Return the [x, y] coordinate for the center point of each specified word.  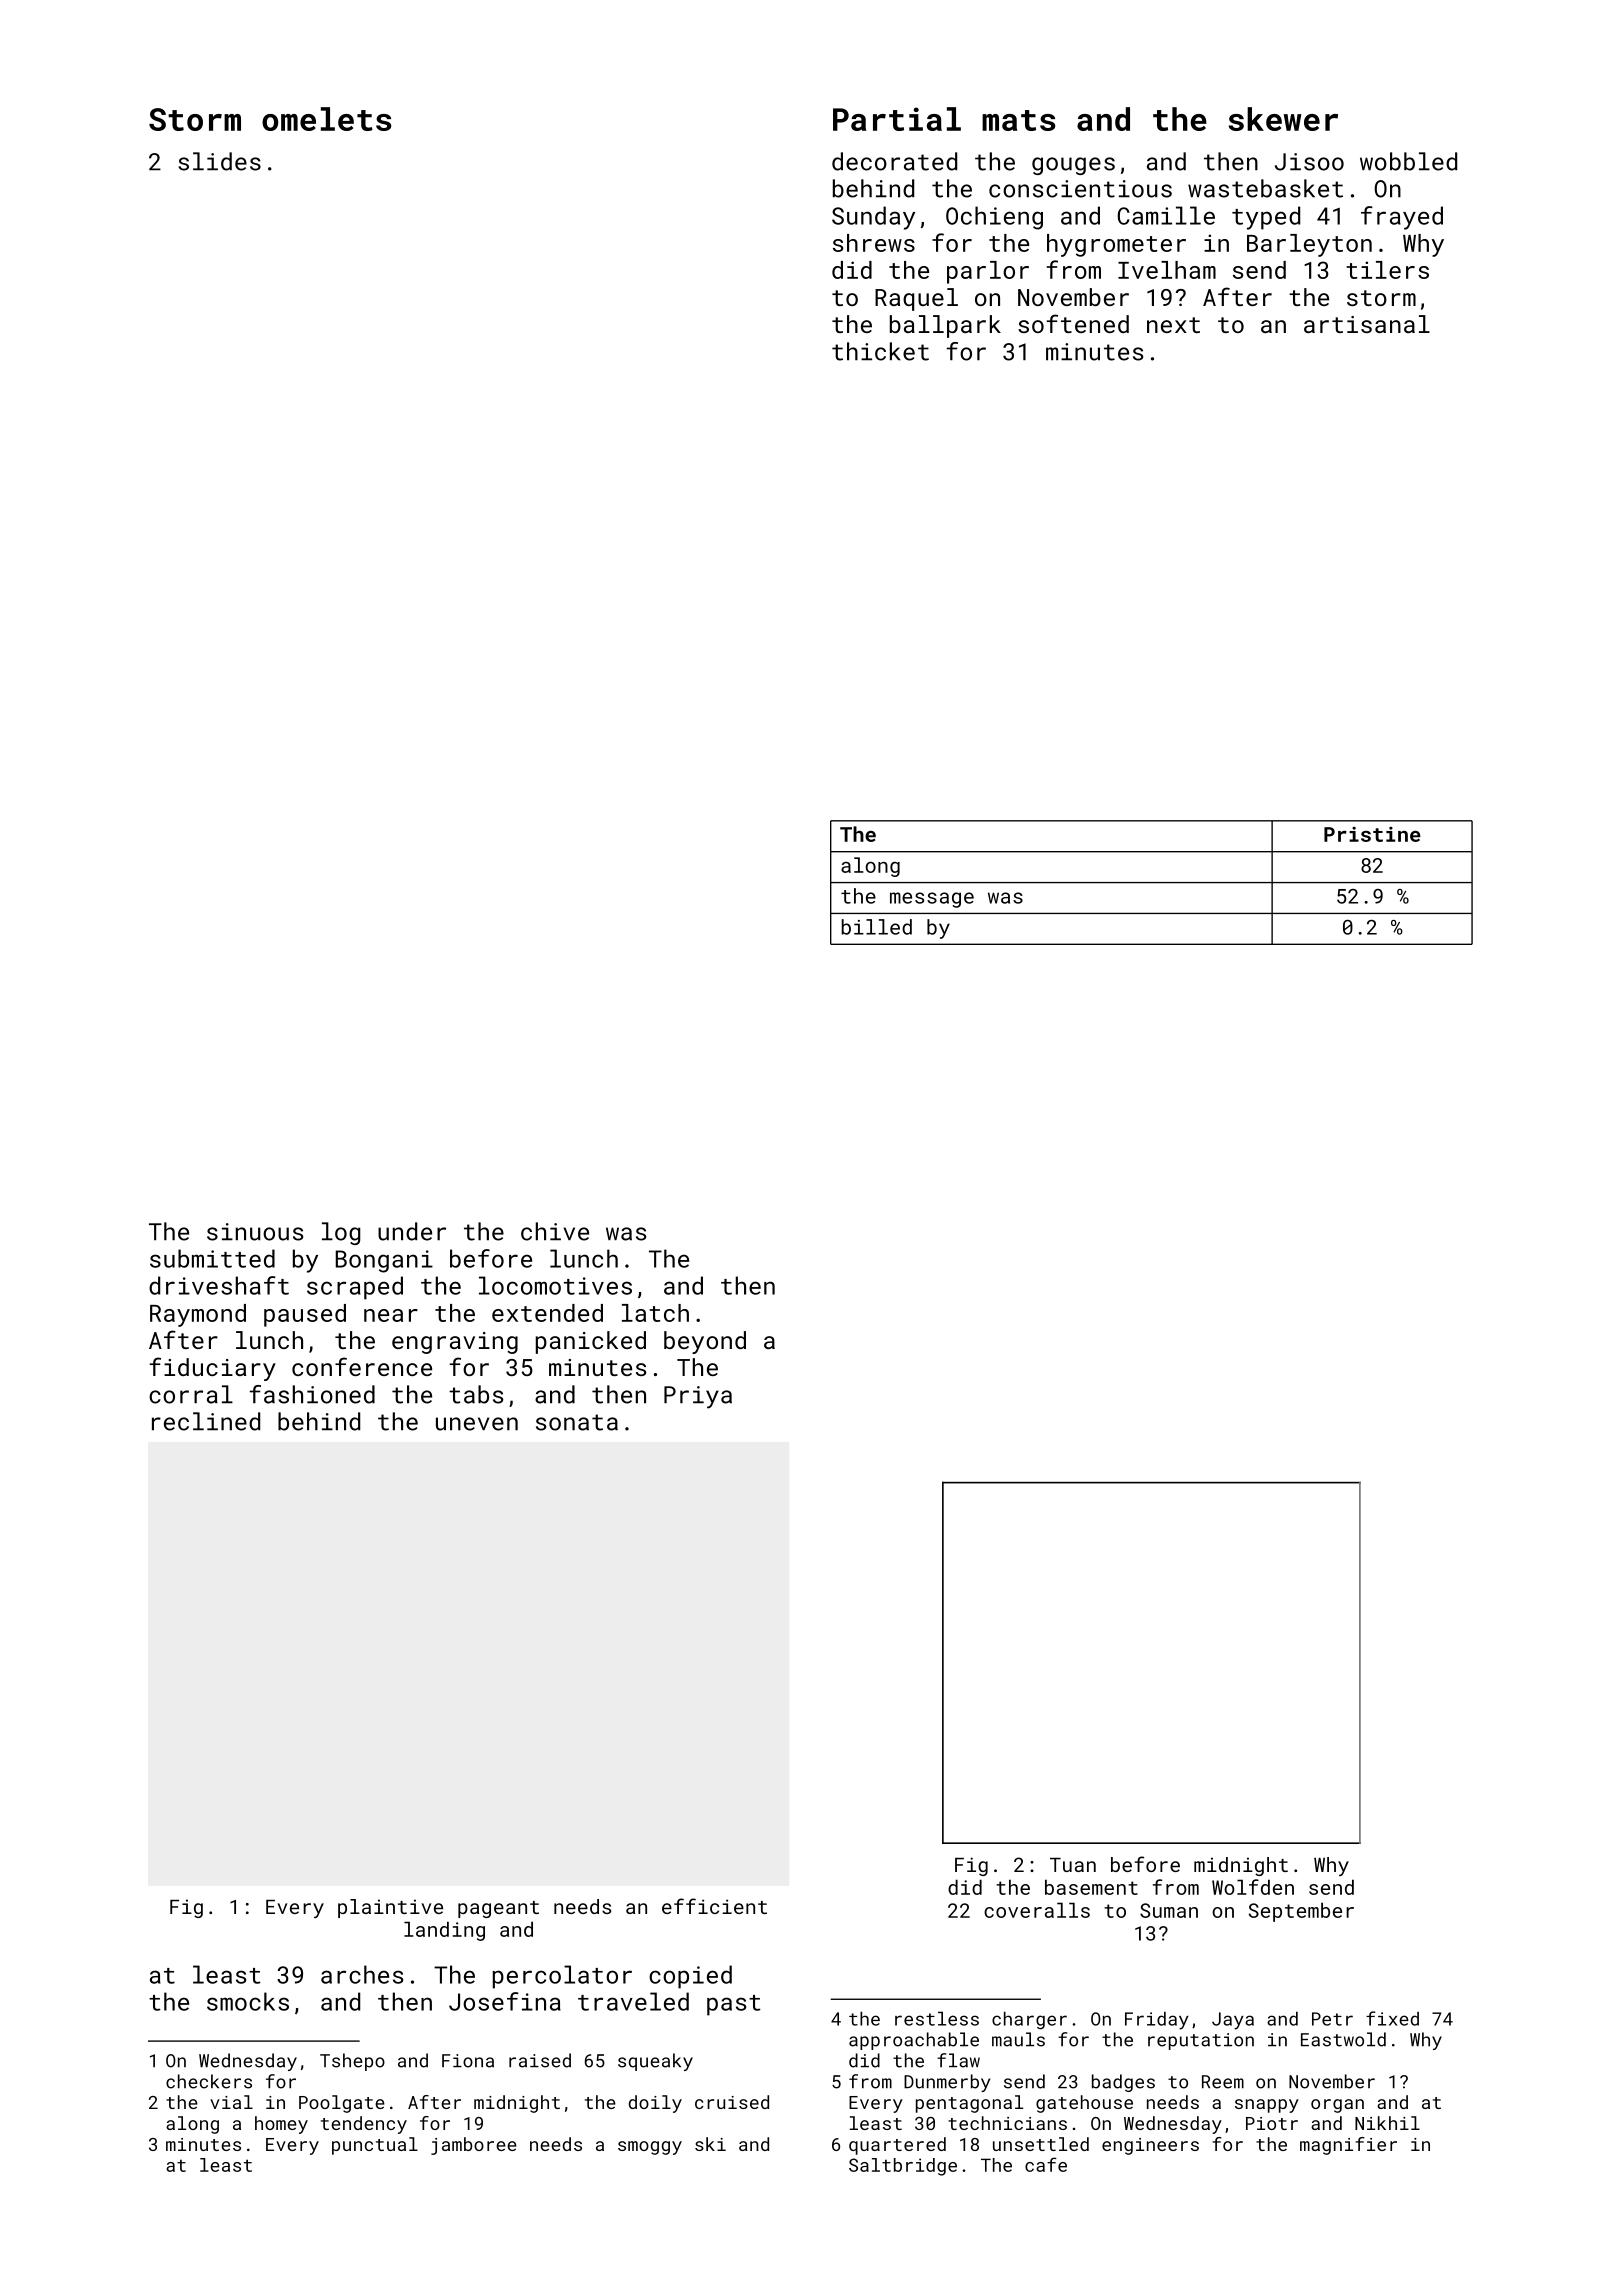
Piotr [1272, 2123]
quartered [897, 2146]
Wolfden [1253, 1887]
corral [191, 1394]
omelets [326, 119]
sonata [577, 1422]
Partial [897, 119]
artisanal [1367, 324]
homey [281, 2125]
